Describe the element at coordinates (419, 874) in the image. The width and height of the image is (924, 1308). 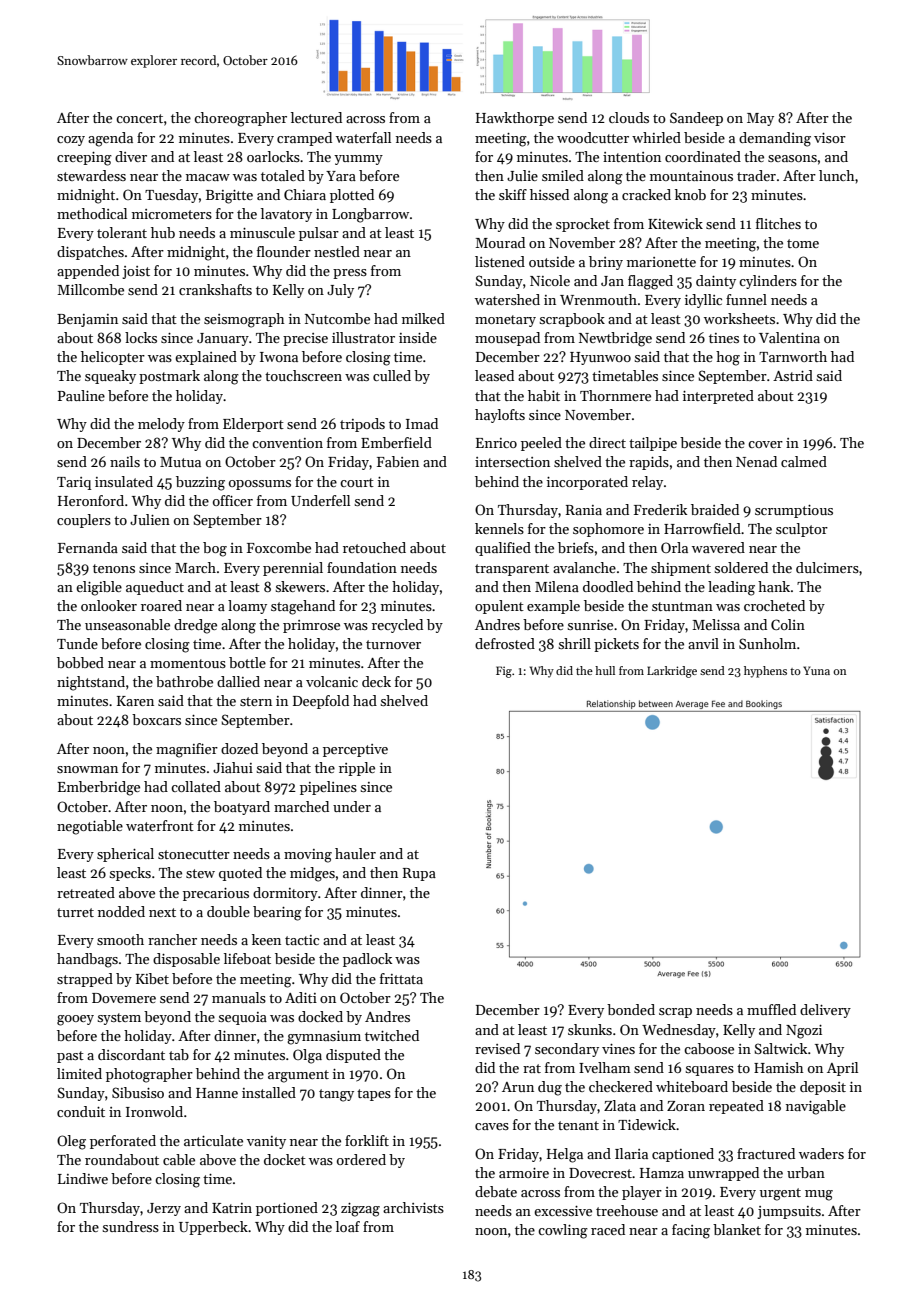
I see `Rupa` at that location.
